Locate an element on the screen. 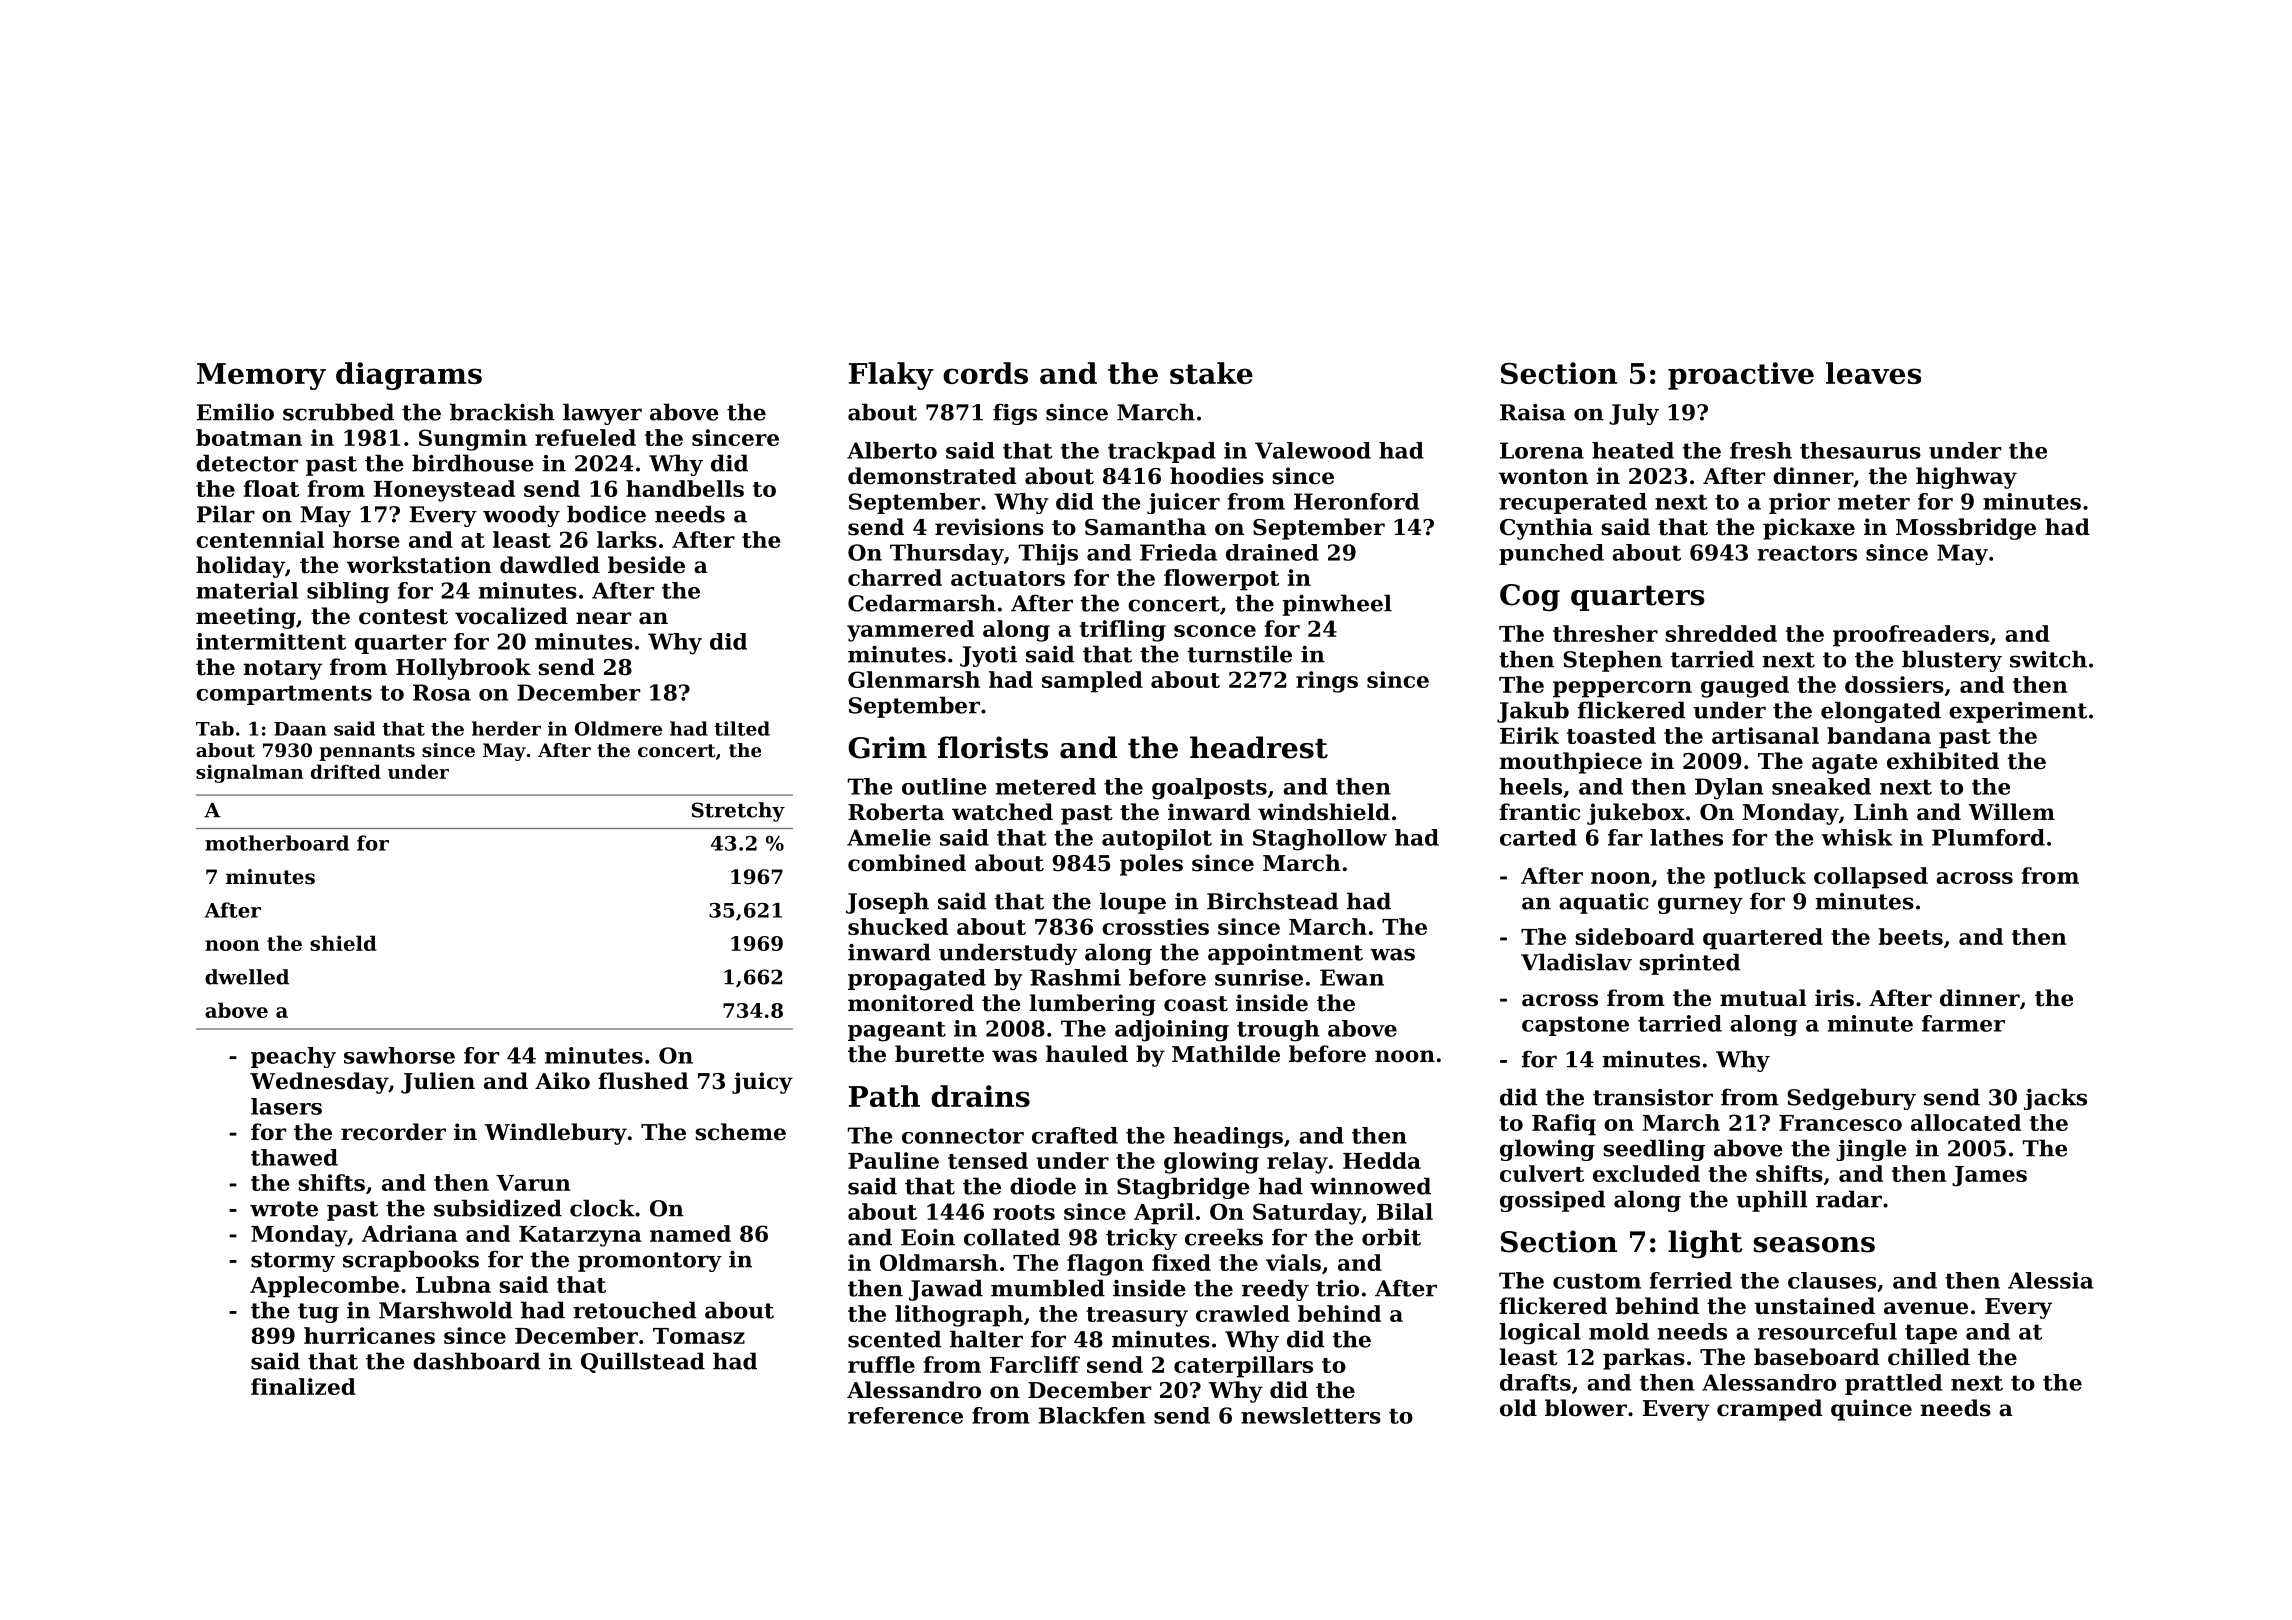  lawyer is located at coordinates (602, 414).
